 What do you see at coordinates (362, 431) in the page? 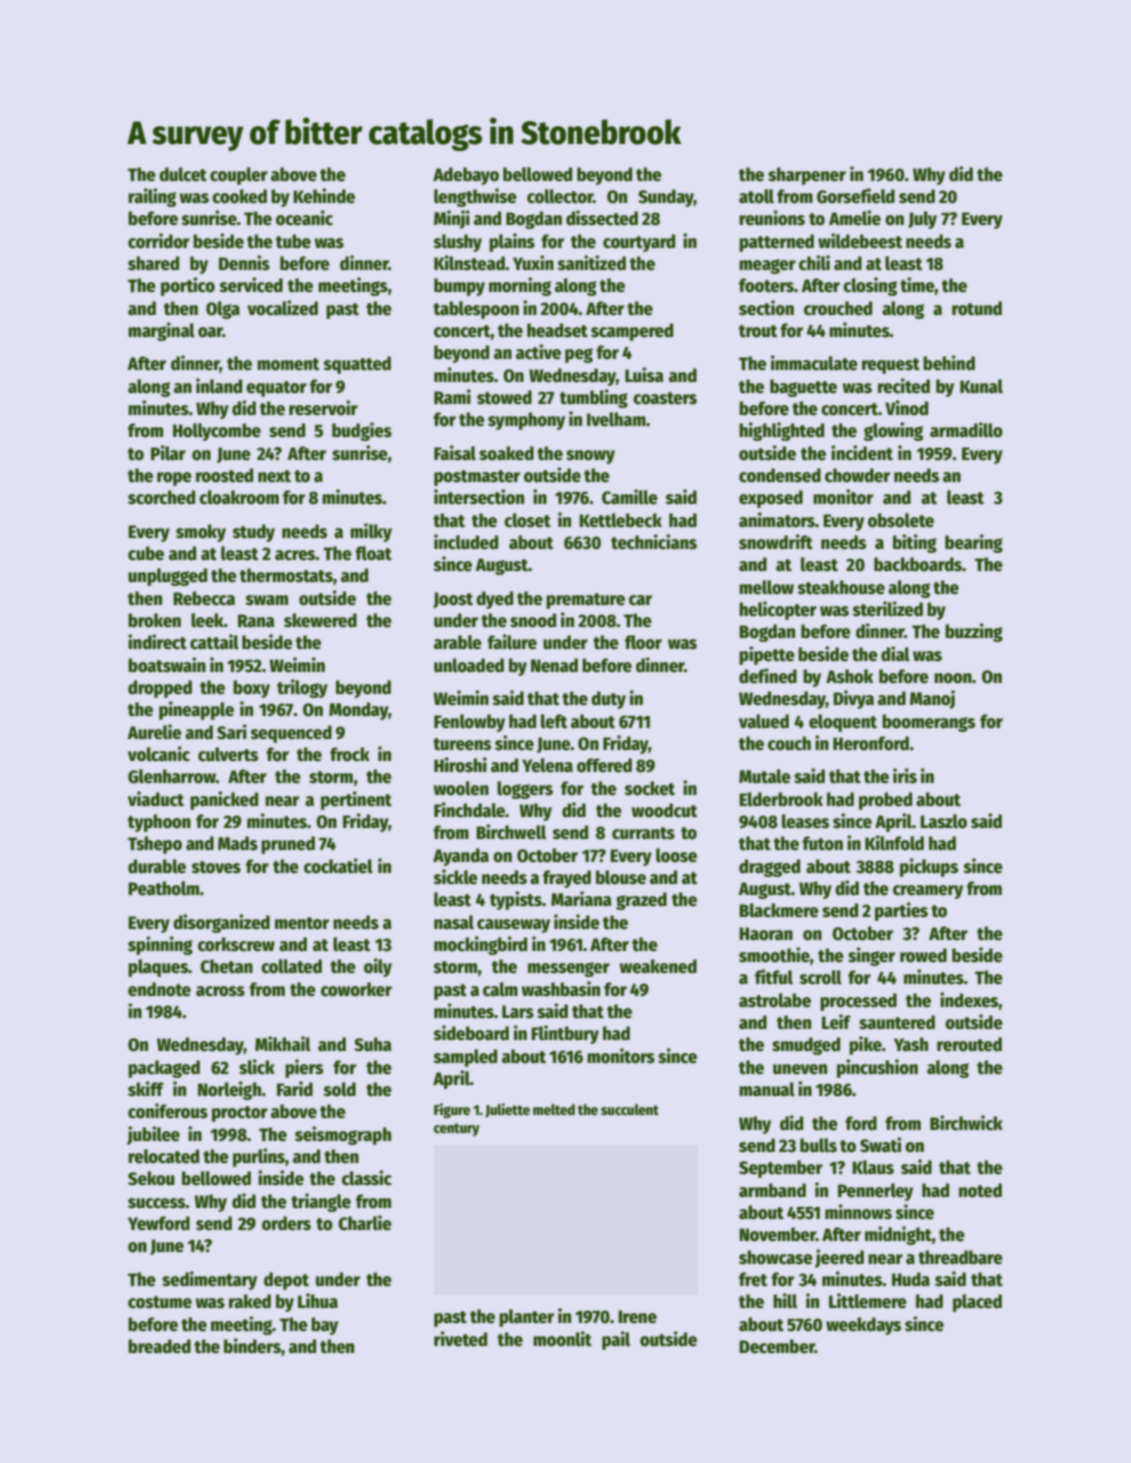
I see `budgies` at bounding box center [362, 431].
